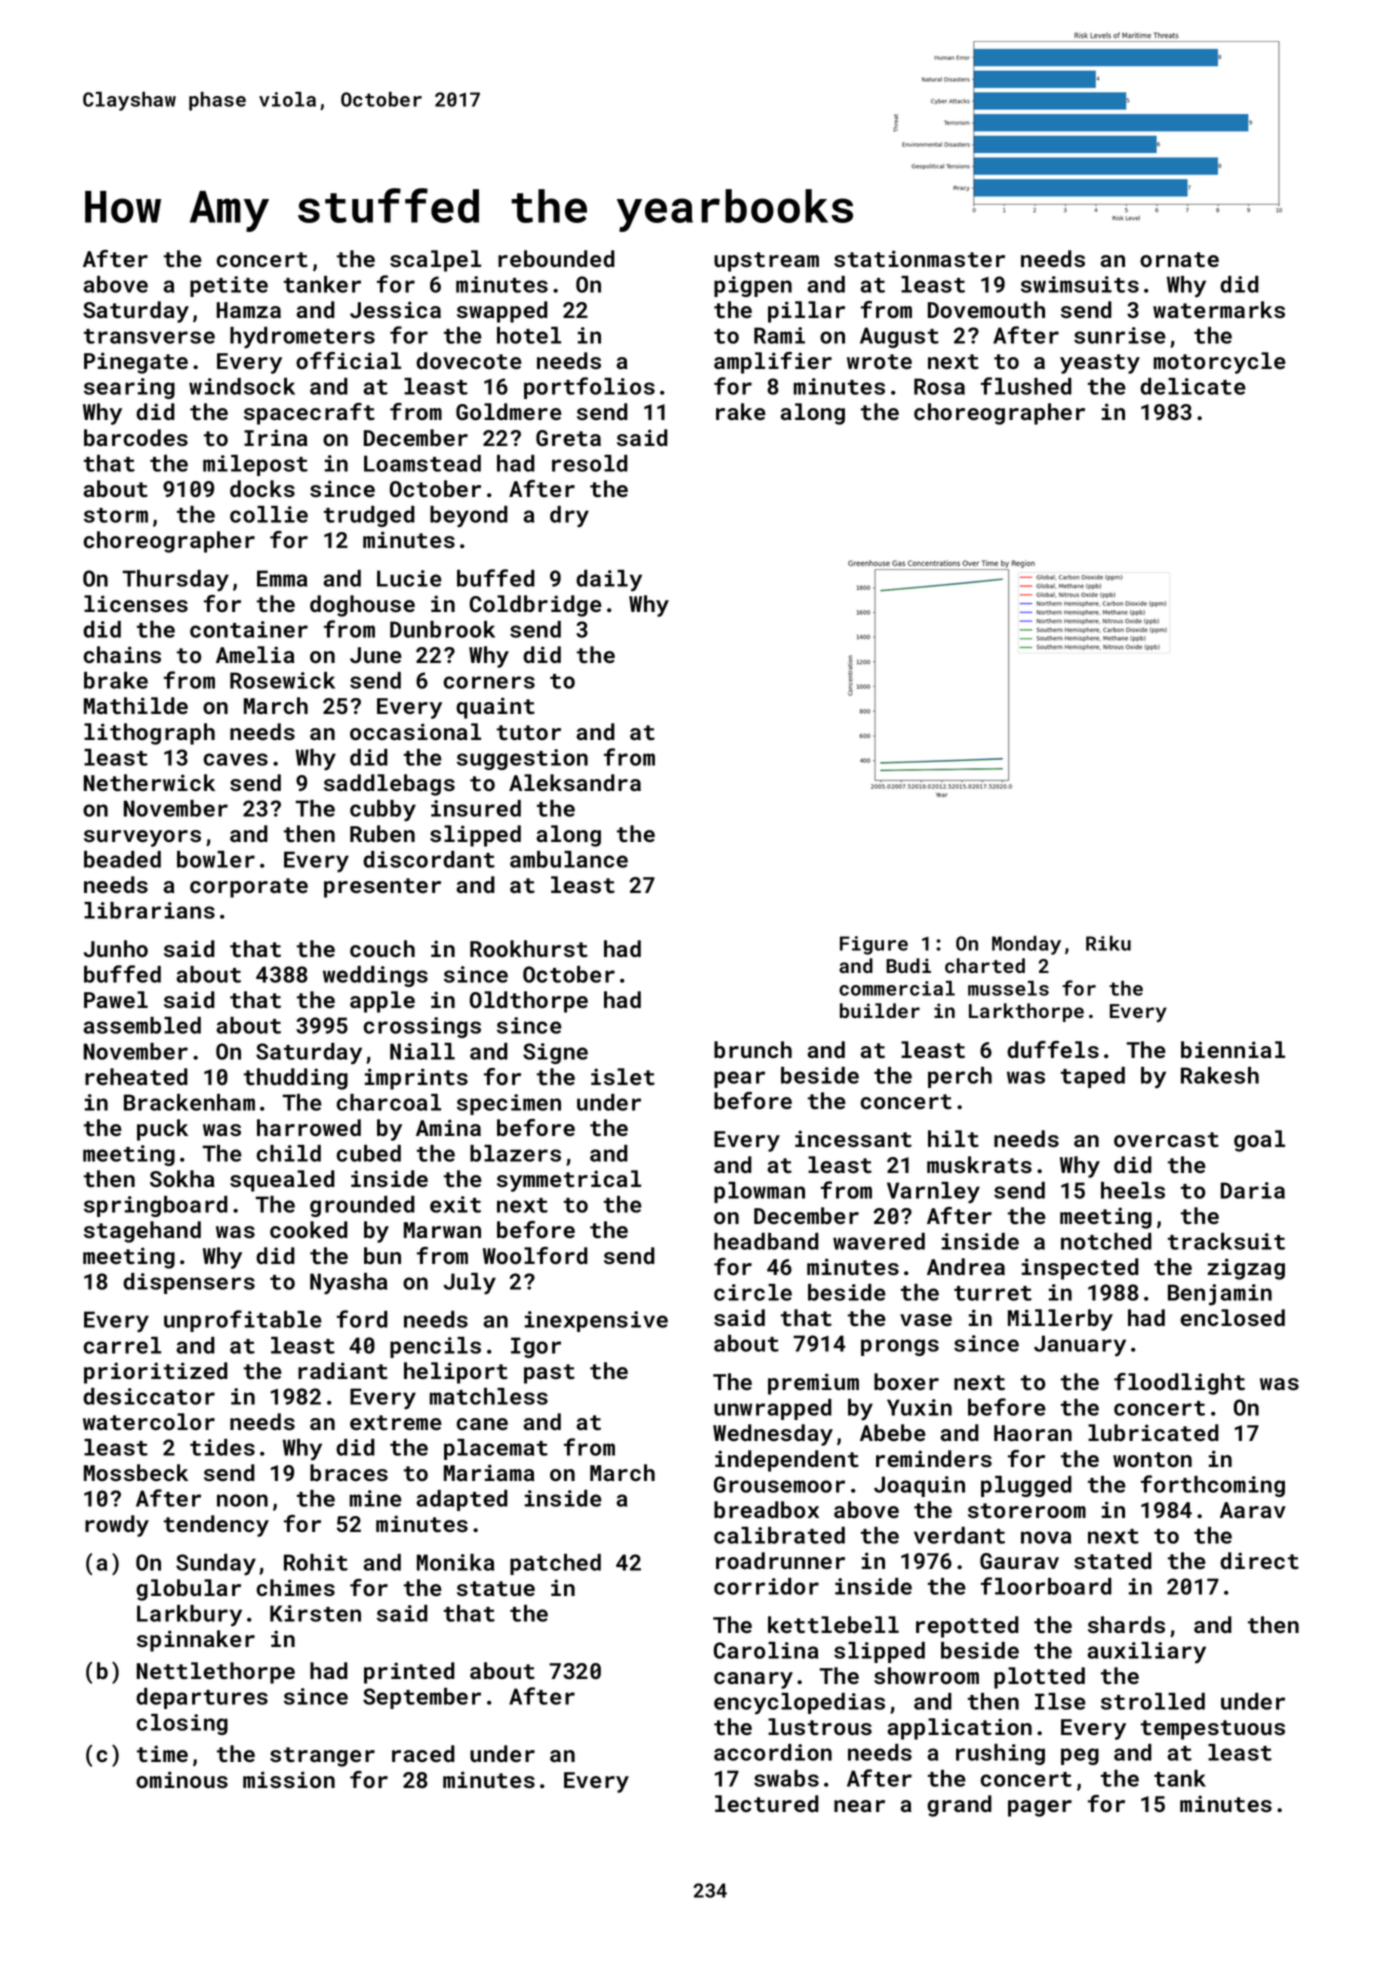 The image size is (1386, 1969). What do you see at coordinates (779, 1535) in the document?
I see `calibrated` at bounding box center [779, 1535].
